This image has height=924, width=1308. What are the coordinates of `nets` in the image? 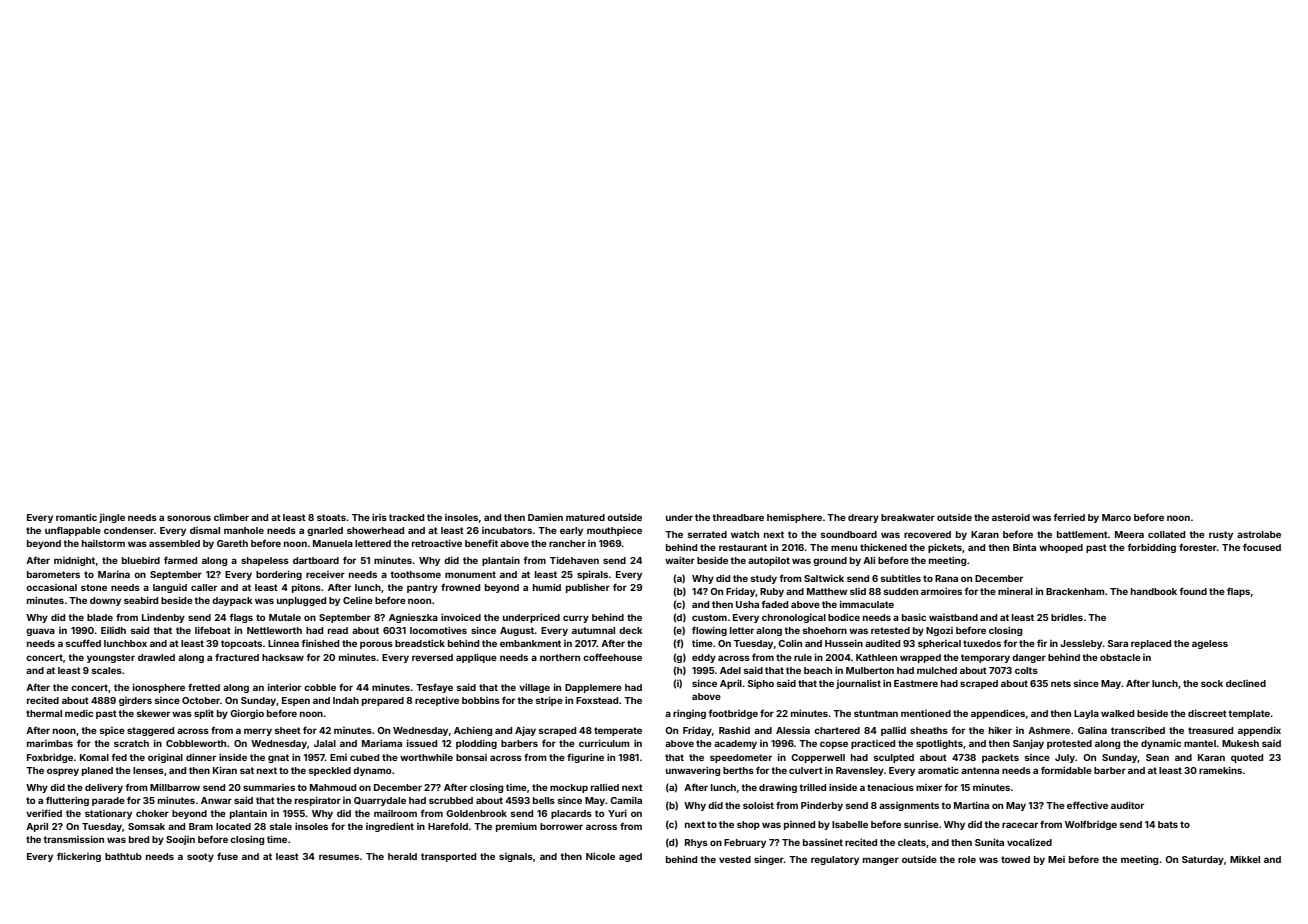 It's located at (1061, 683).
